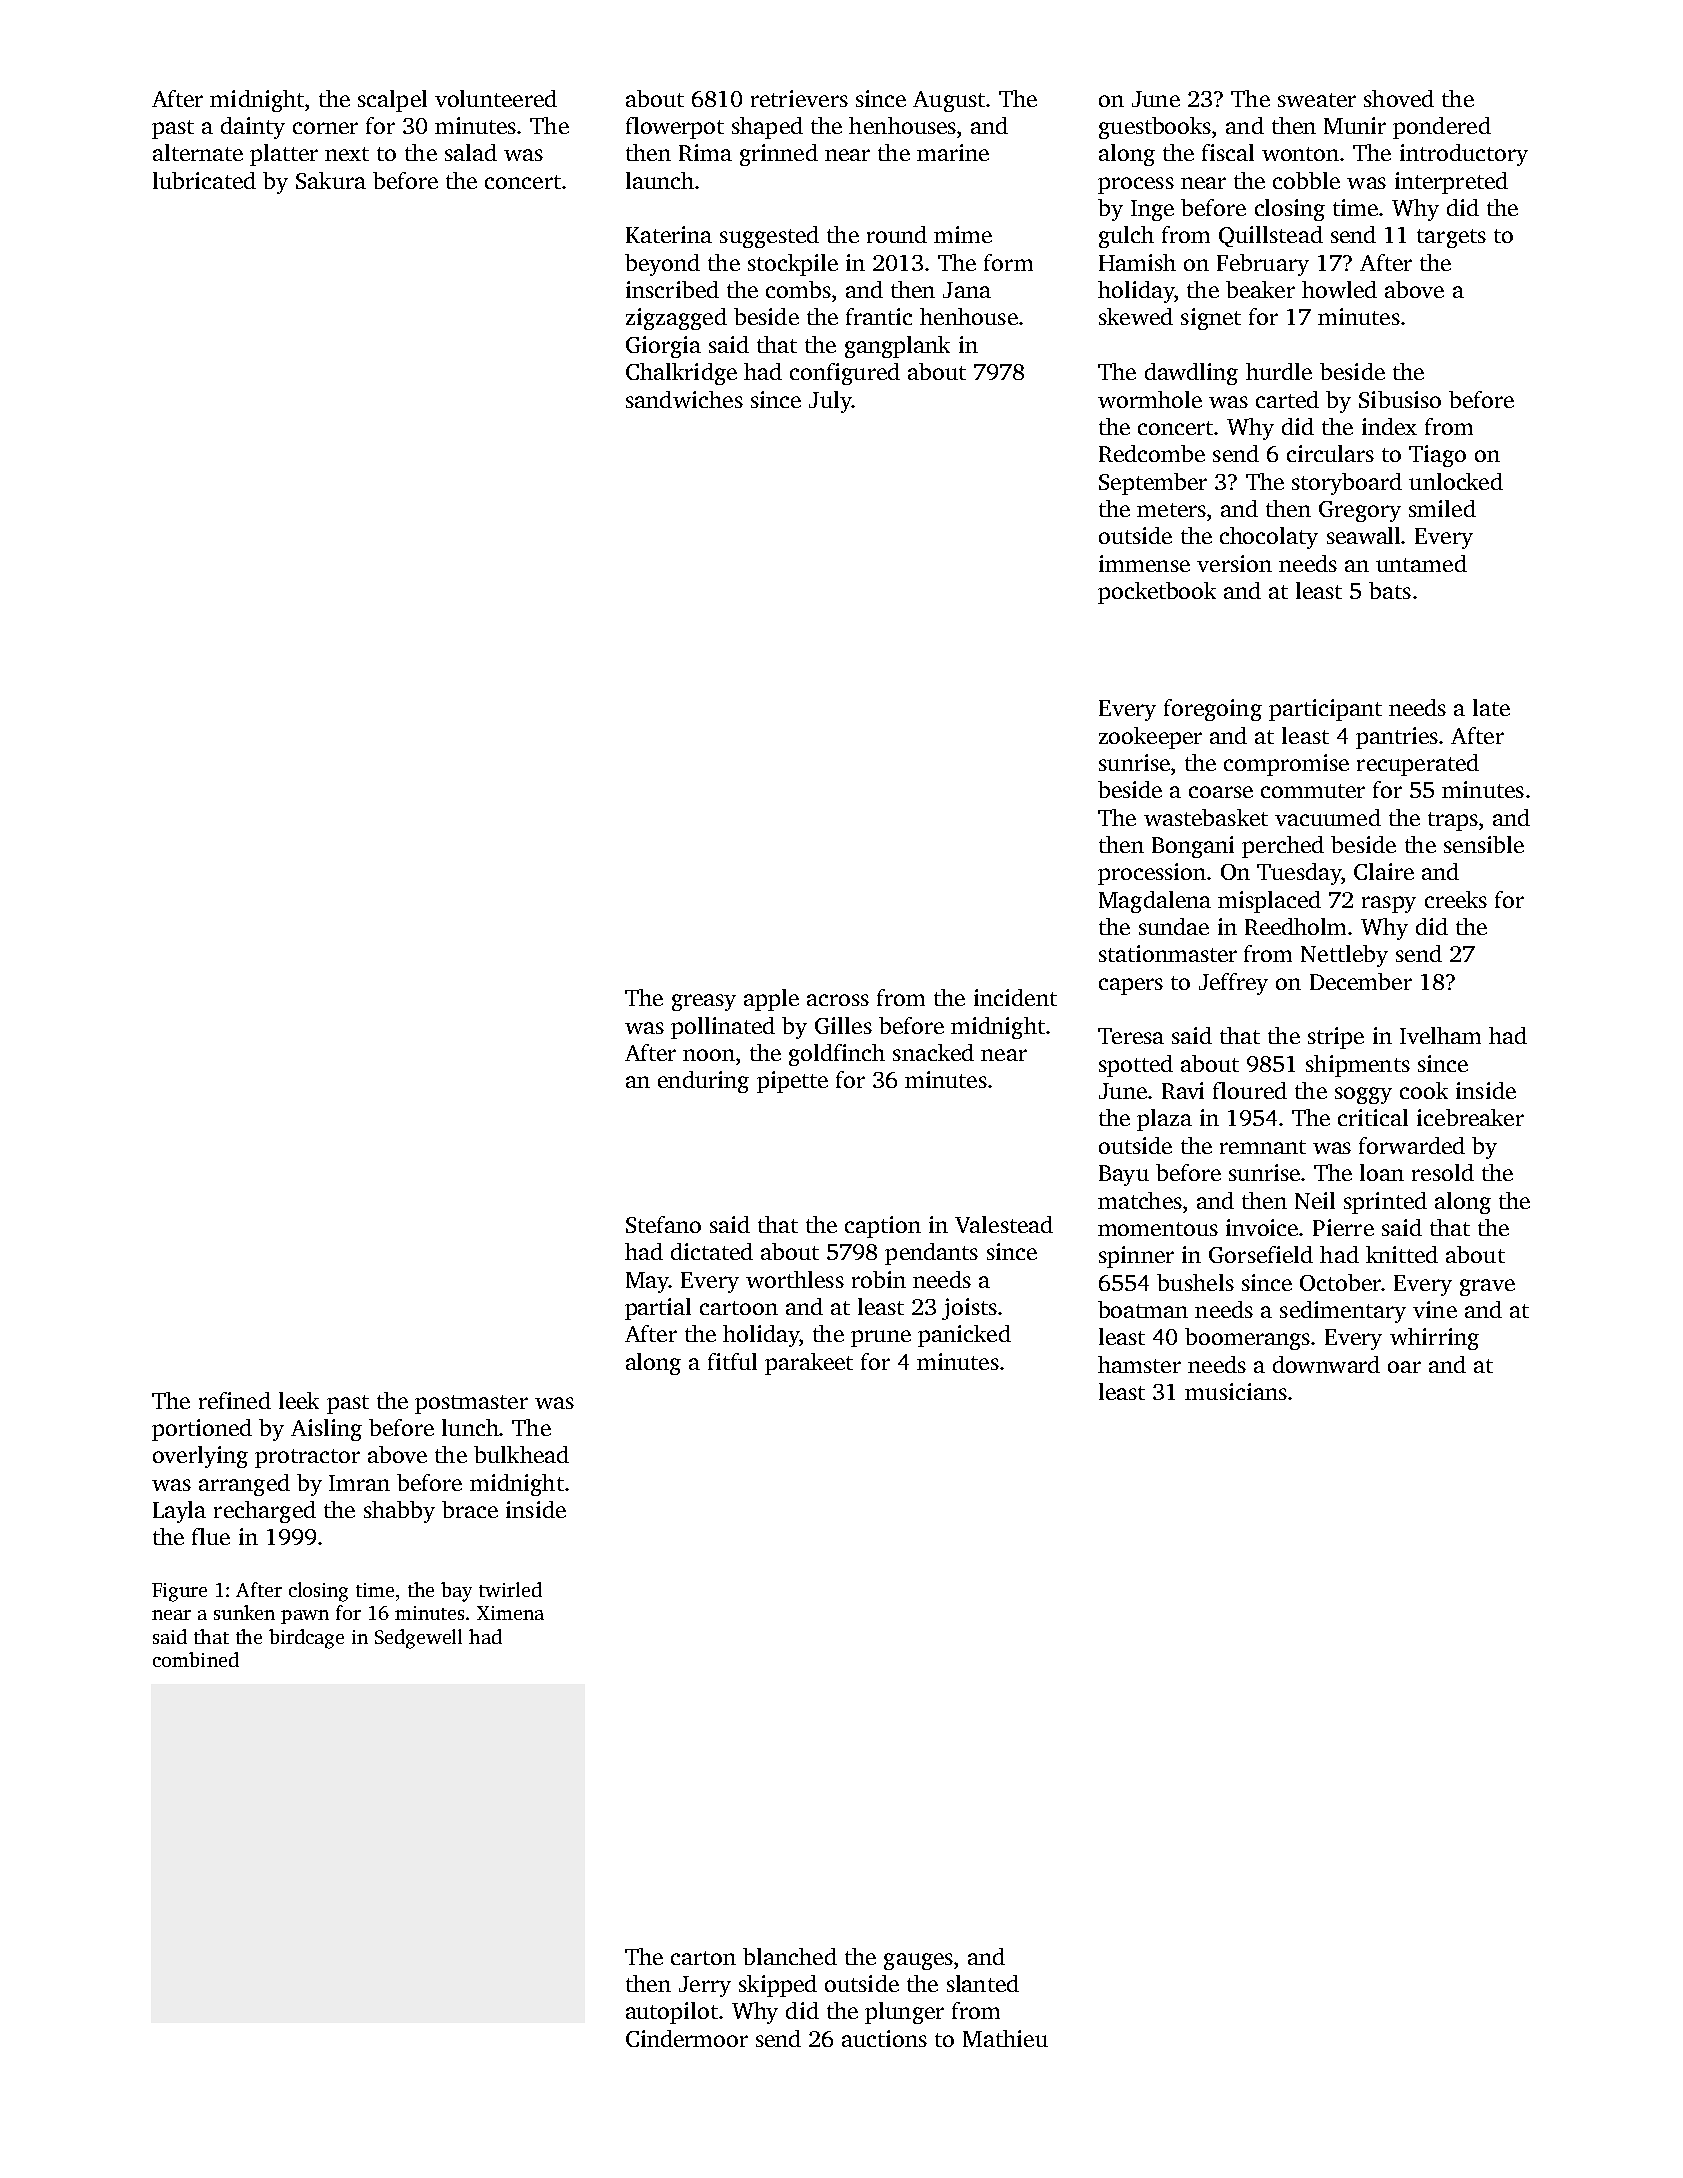 The image size is (1683, 2178). I want to click on grinned, so click(779, 155).
